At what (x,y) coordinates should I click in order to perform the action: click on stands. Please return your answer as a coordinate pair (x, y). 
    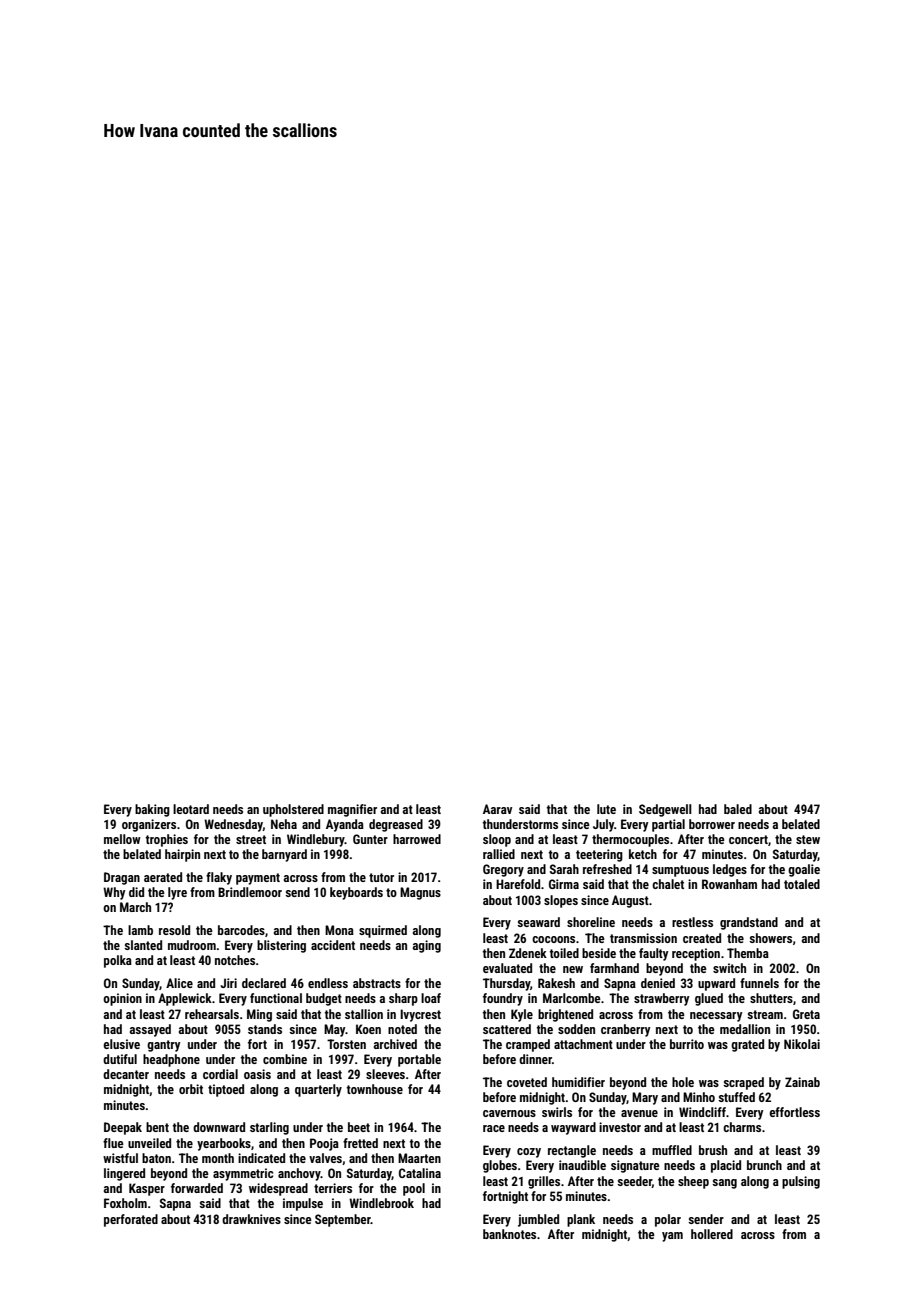
    Looking at the image, I should click on (265, 1029).
